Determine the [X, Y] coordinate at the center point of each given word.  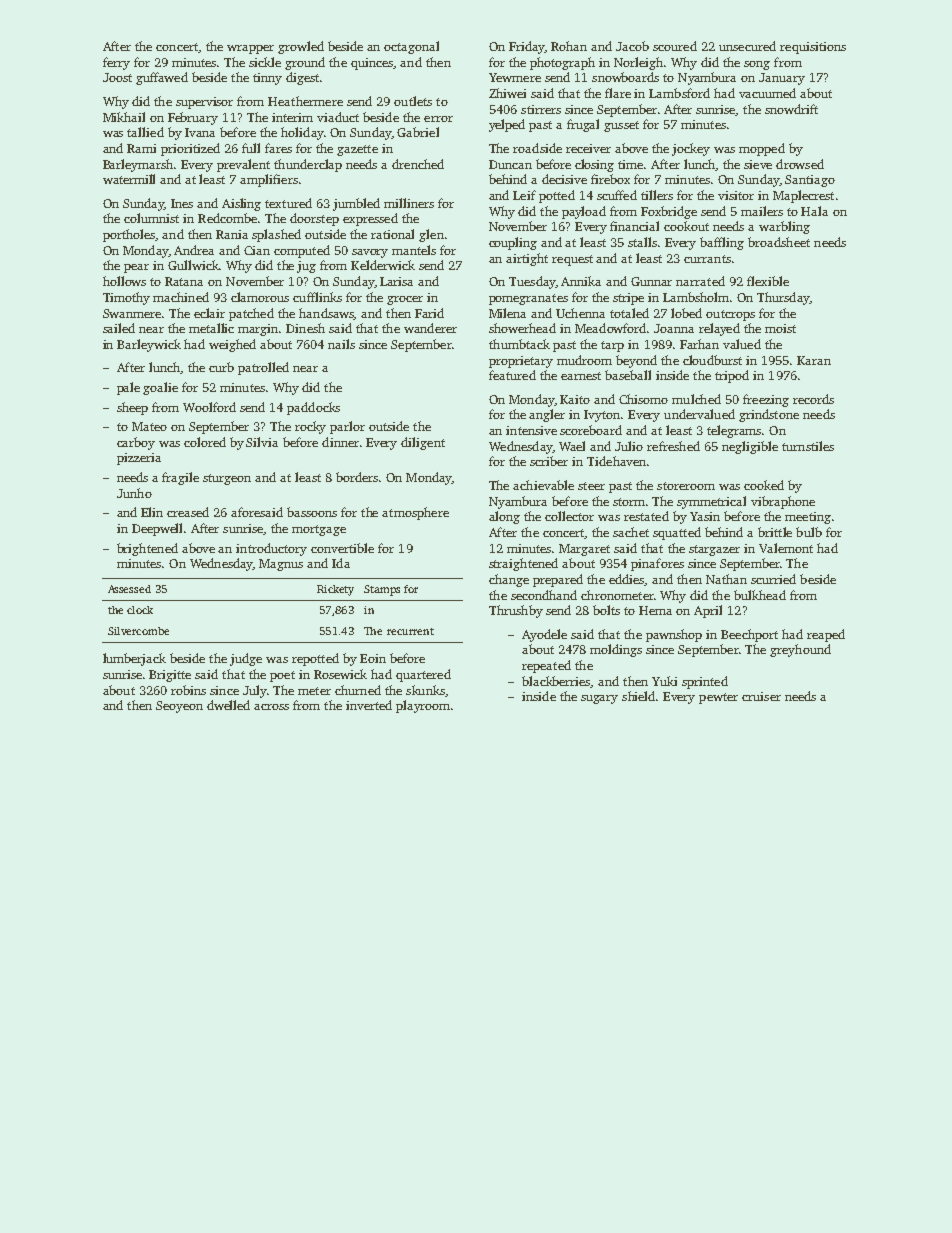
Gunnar [651, 281]
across [271, 707]
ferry [116, 63]
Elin [152, 512]
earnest [581, 376]
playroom [423, 706]
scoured [675, 46]
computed [302, 251]
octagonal [411, 47]
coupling [513, 243]
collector [569, 516]
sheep [132, 408]
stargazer [714, 550]
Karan [814, 360]
